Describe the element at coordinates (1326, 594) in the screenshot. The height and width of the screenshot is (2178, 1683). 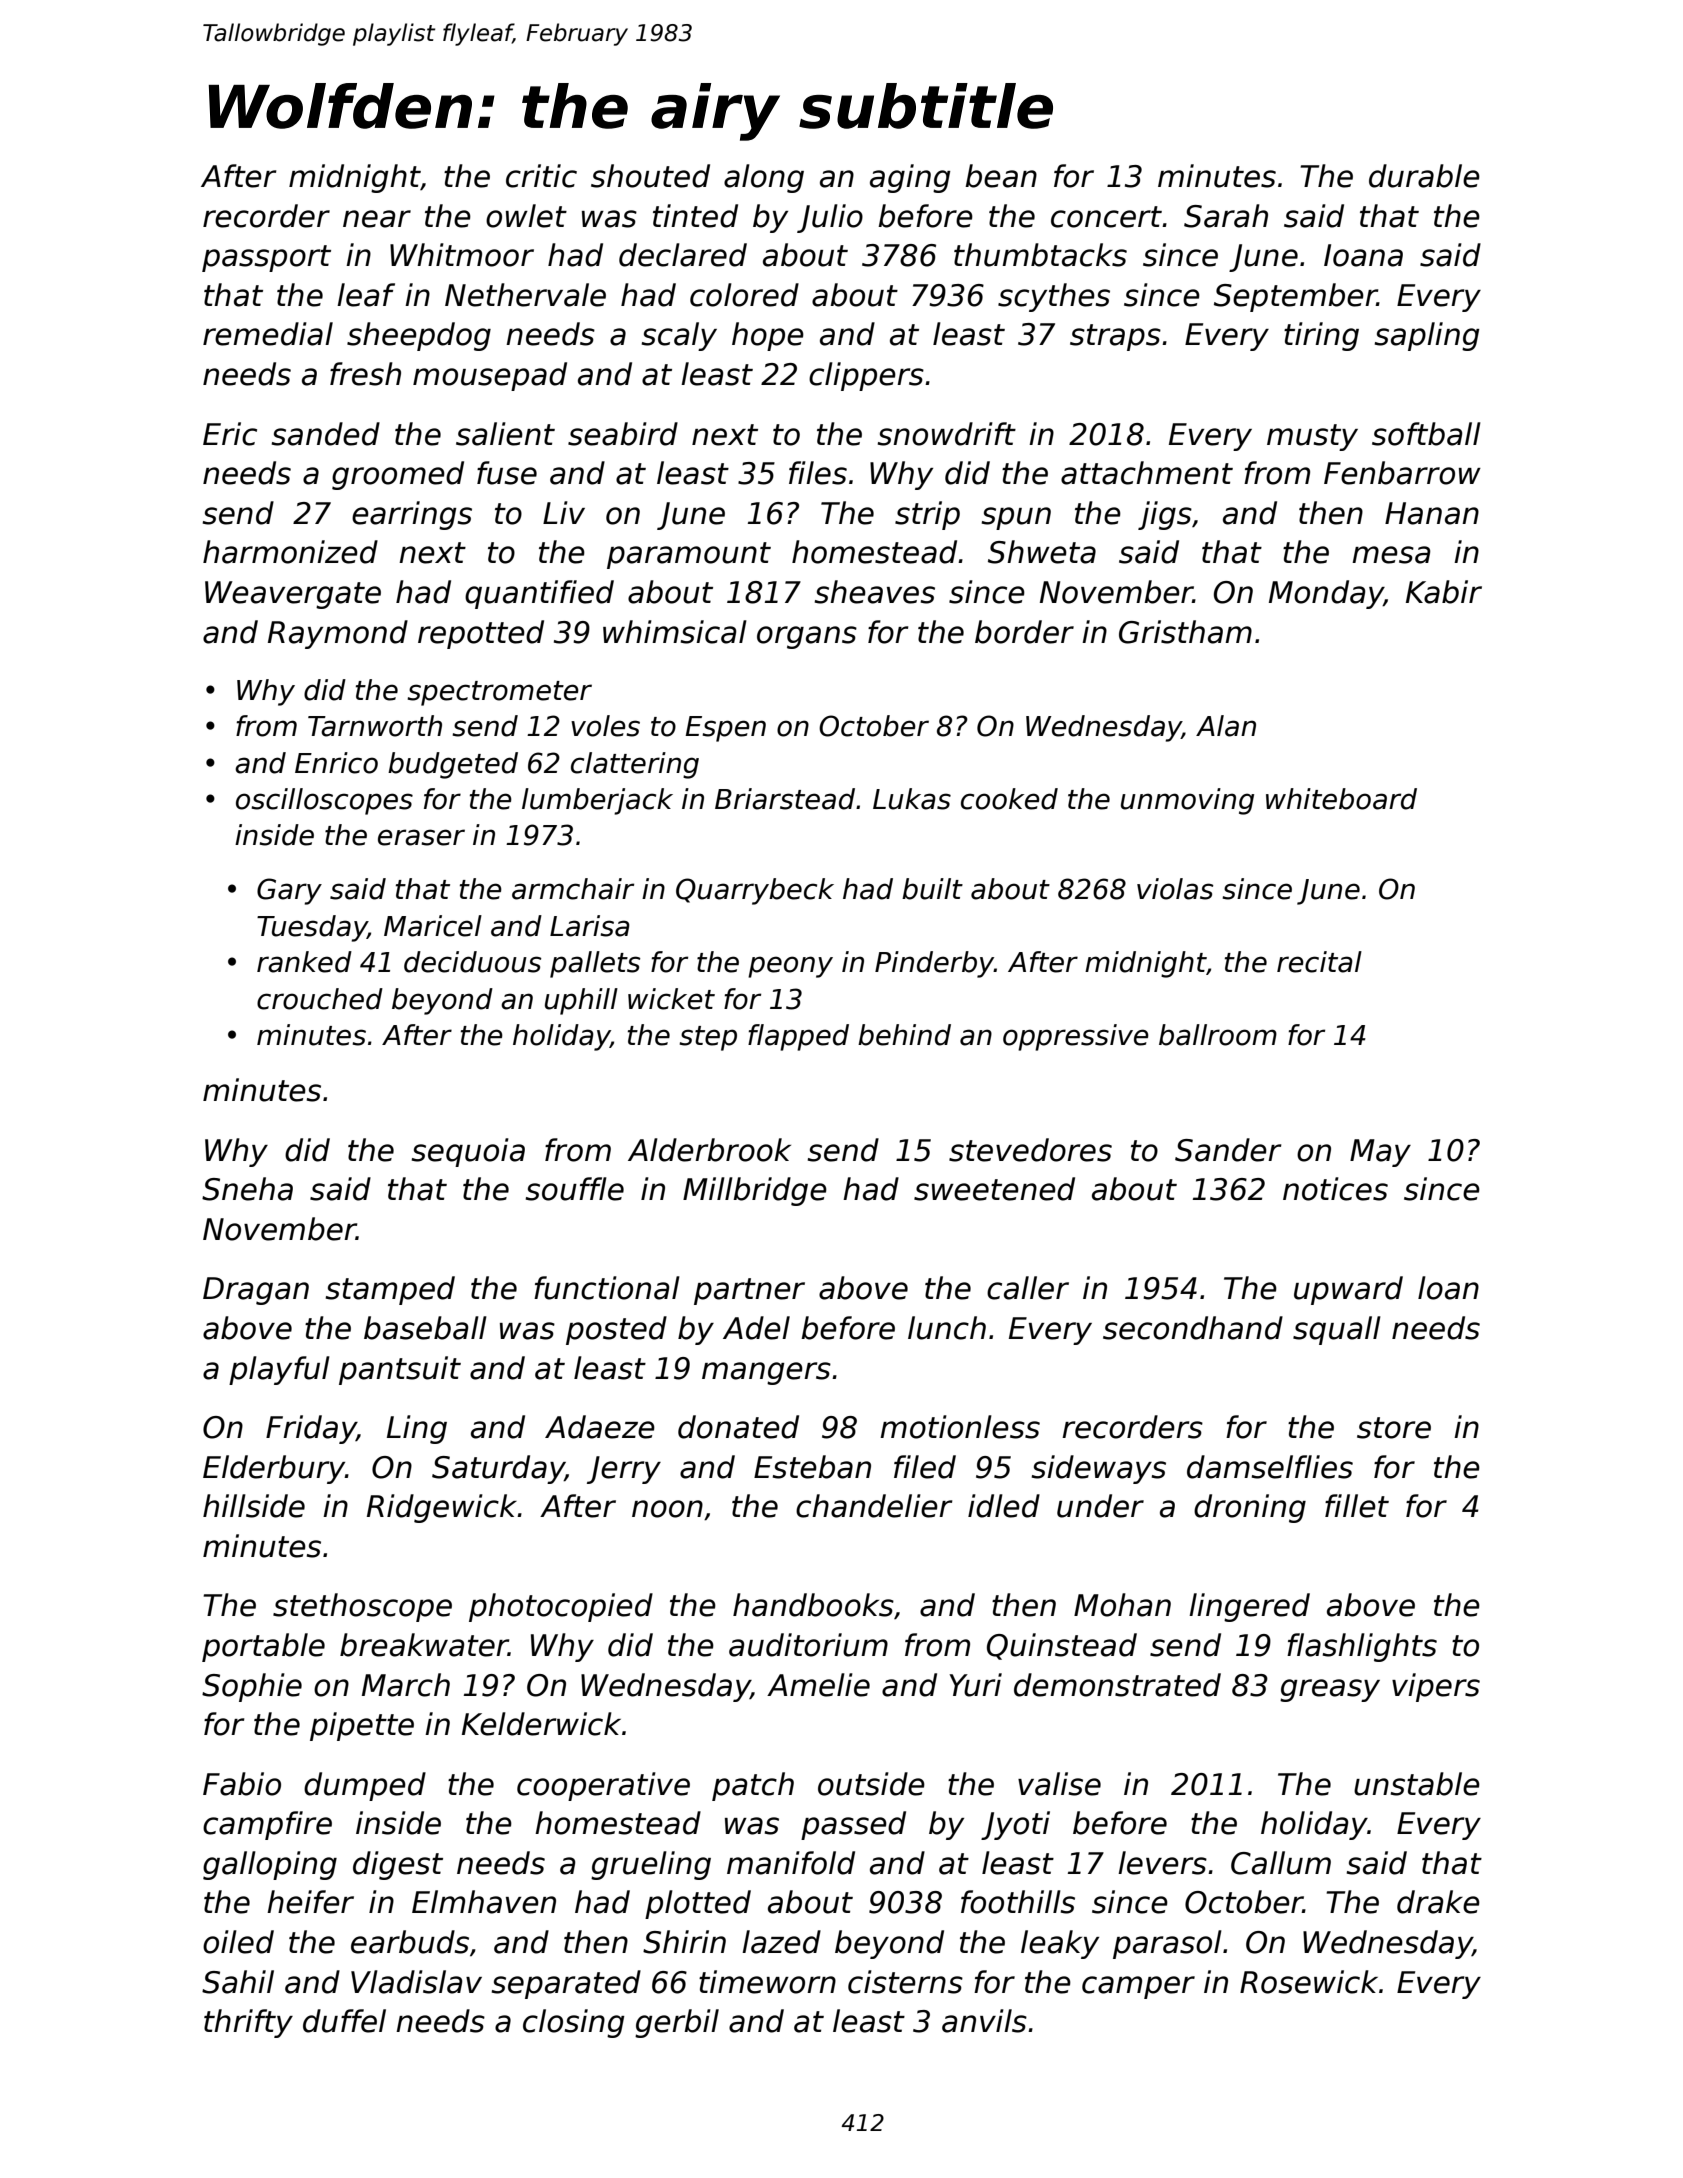
I see `Monday` at that location.
